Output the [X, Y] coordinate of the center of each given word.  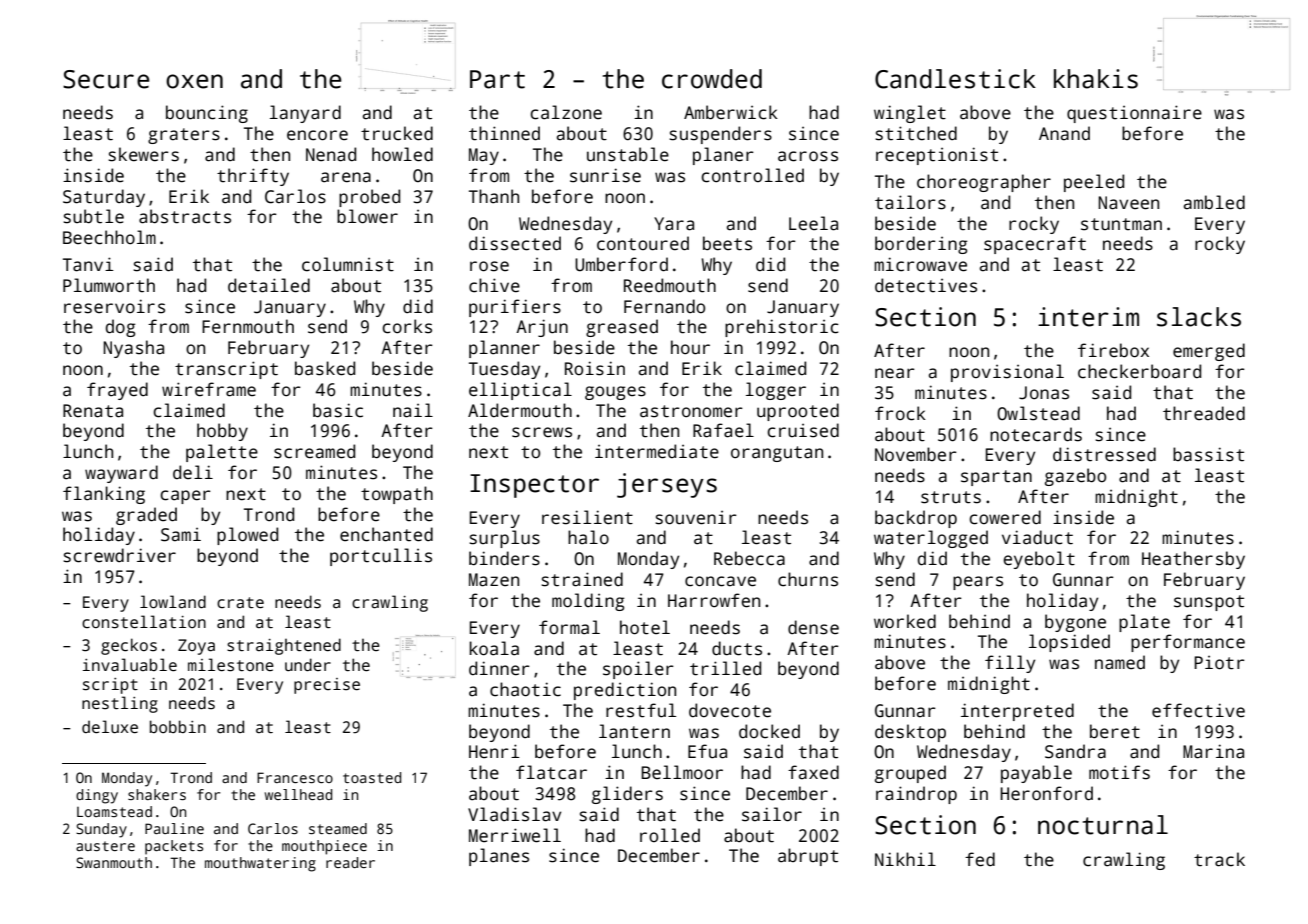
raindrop [916, 795]
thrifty [253, 177]
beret [1115, 731]
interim [1088, 317]
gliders [627, 795]
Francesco [295, 777]
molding [588, 602]
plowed [247, 536]
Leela [813, 223]
